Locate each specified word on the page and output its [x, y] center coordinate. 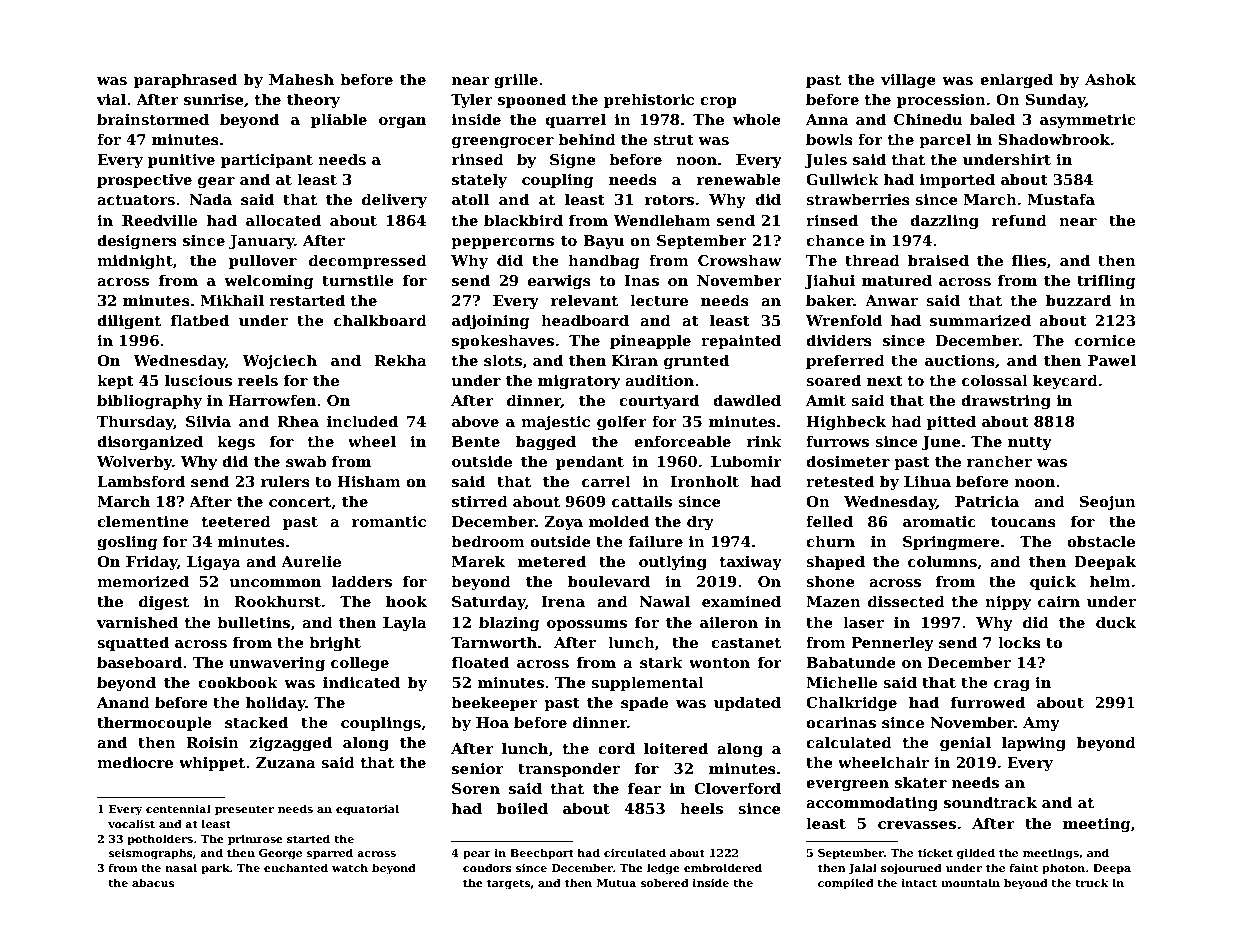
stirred [480, 501]
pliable [339, 120]
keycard [1065, 381]
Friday [151, 562]
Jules [826, 160]
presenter [244, 810]
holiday [276, 703]
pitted [951, 422]
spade [644, 703]
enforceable [682, 441]
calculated [849, 742]
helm [1110, 581]
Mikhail [232, 300]
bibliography [149, 401]
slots [503, 360]
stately [479, 180]
